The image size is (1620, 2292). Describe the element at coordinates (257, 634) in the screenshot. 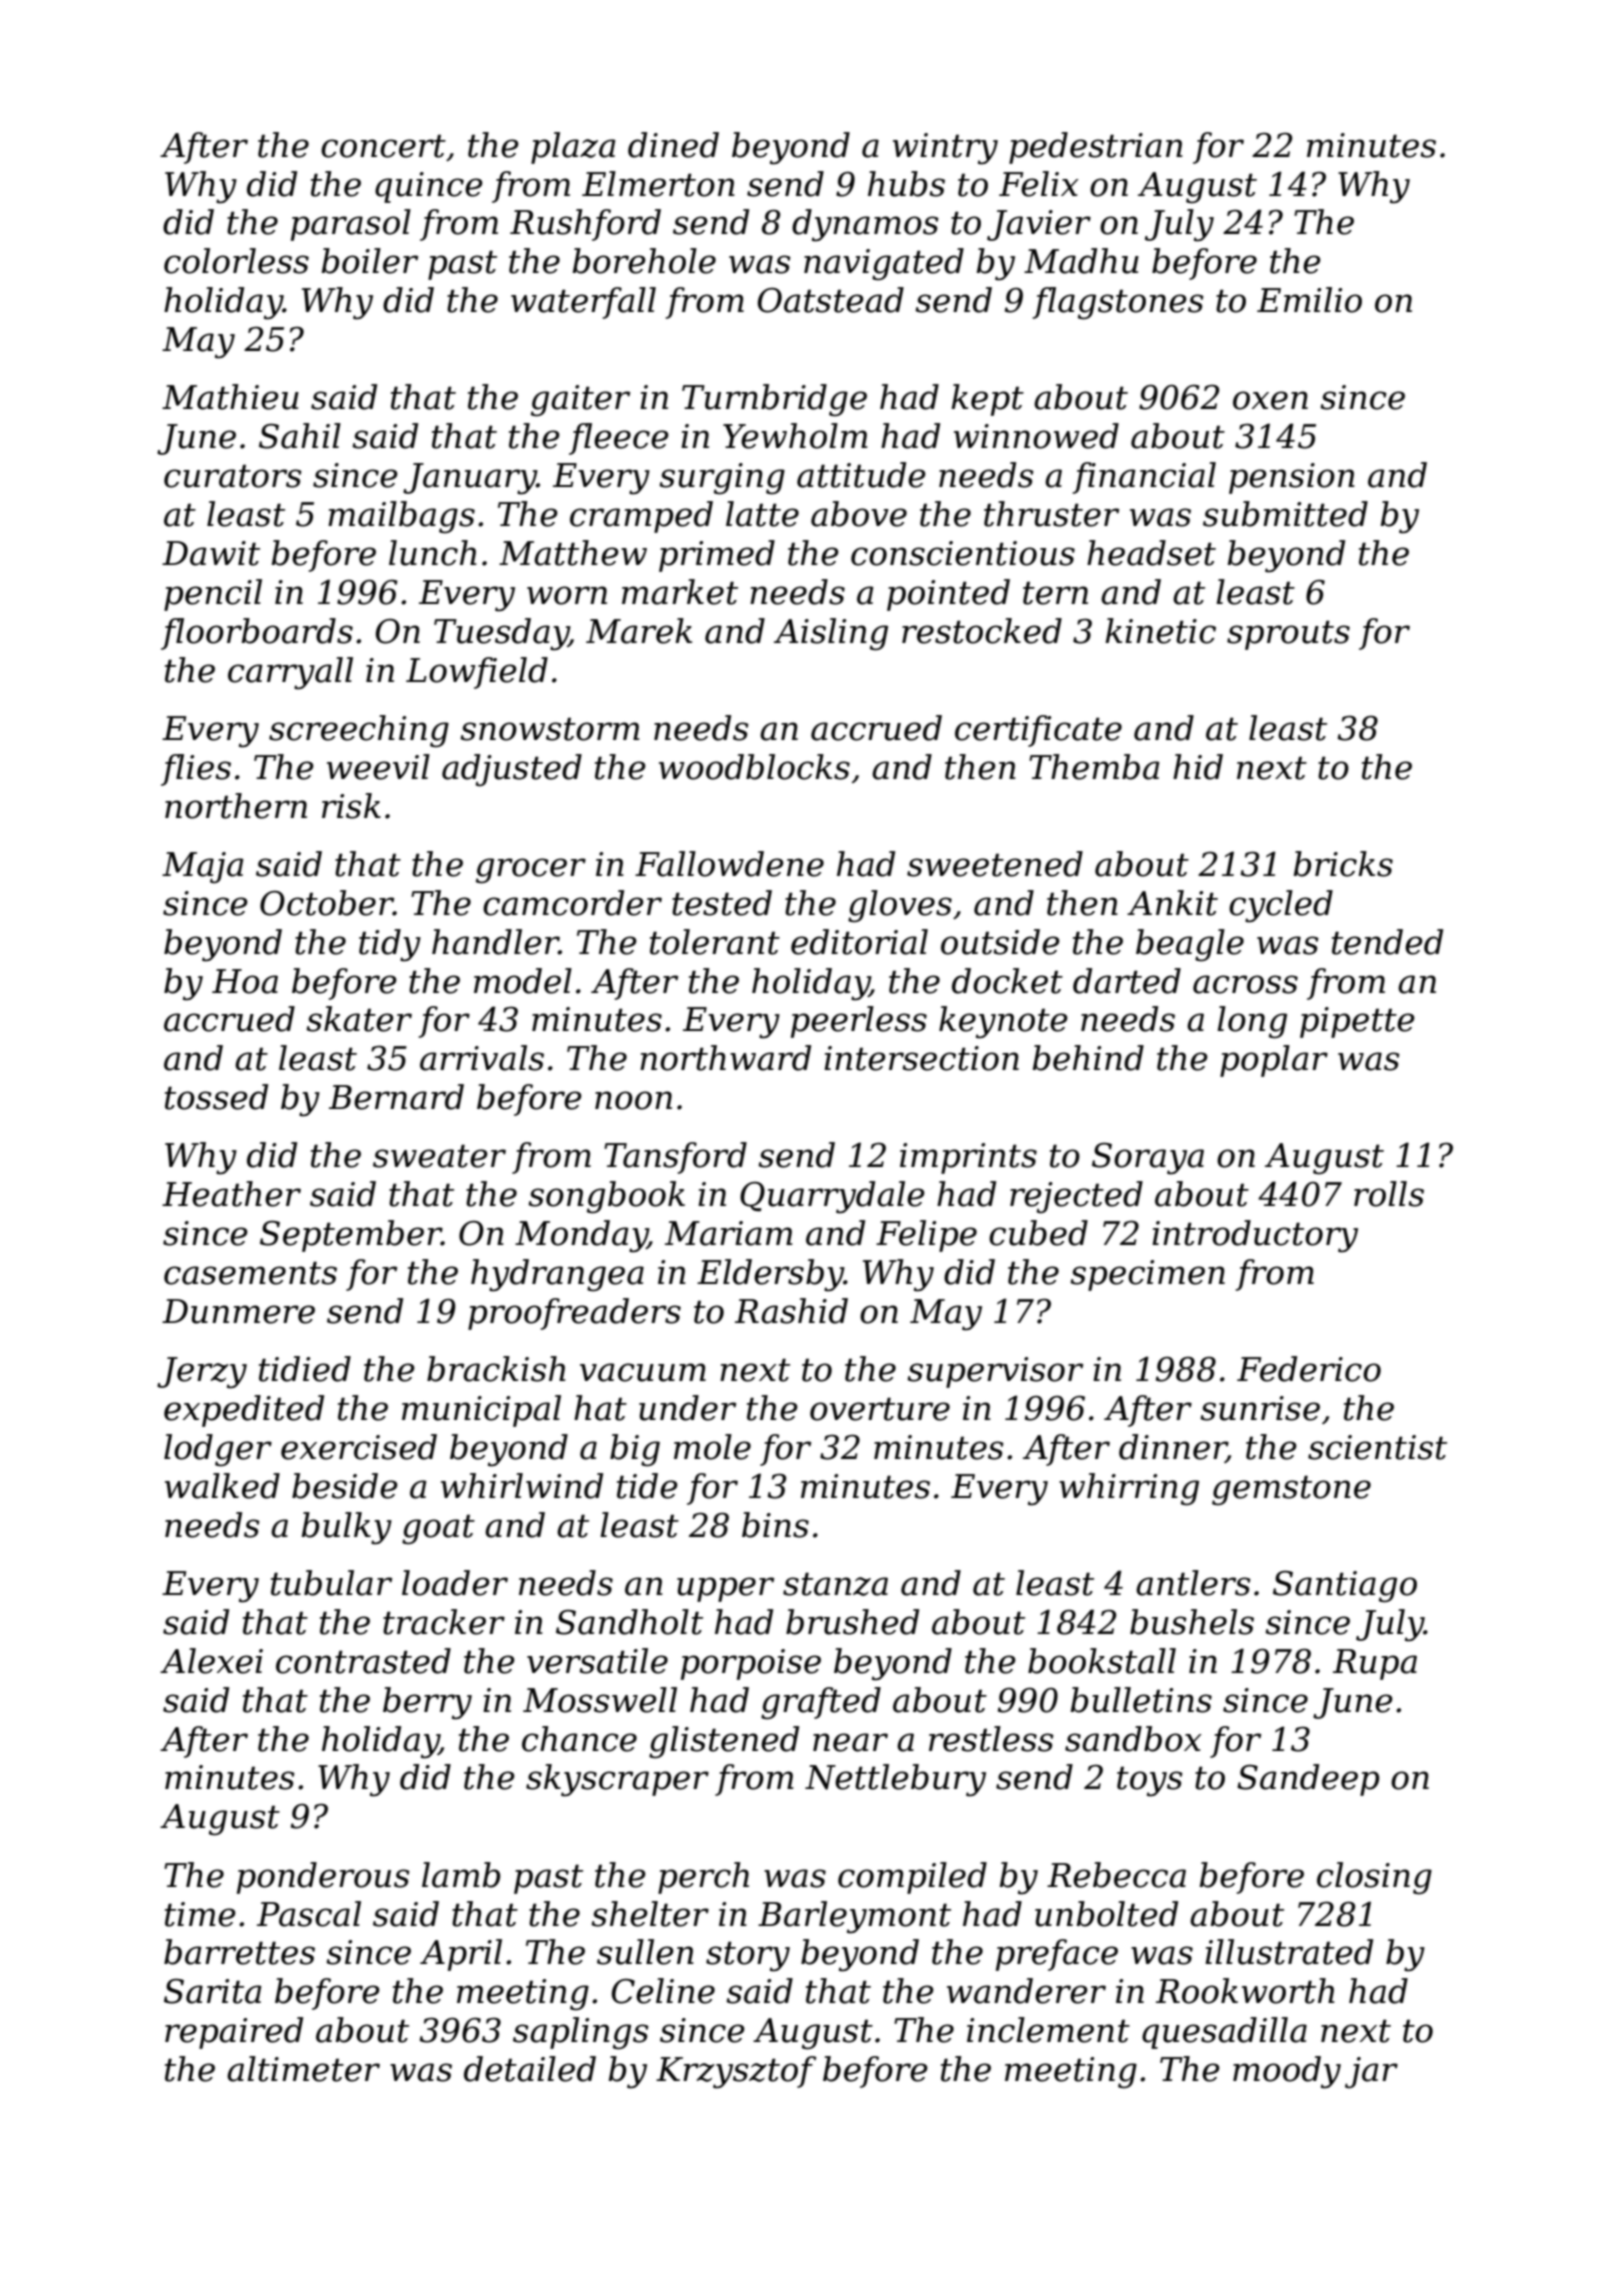

I see `floorboards` at that location.
